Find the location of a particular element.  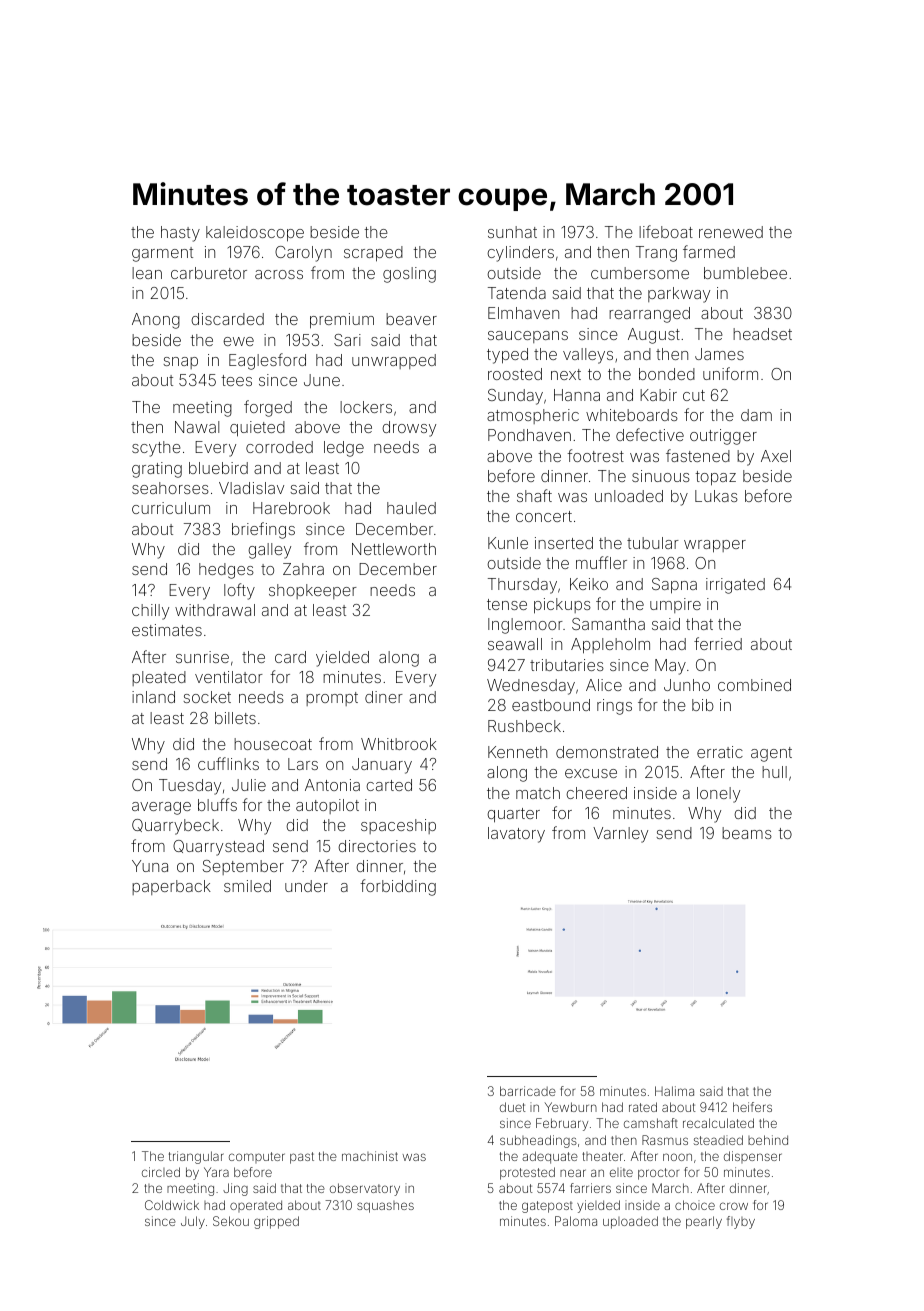

Sekou is located at coordinates (231, 1221).
